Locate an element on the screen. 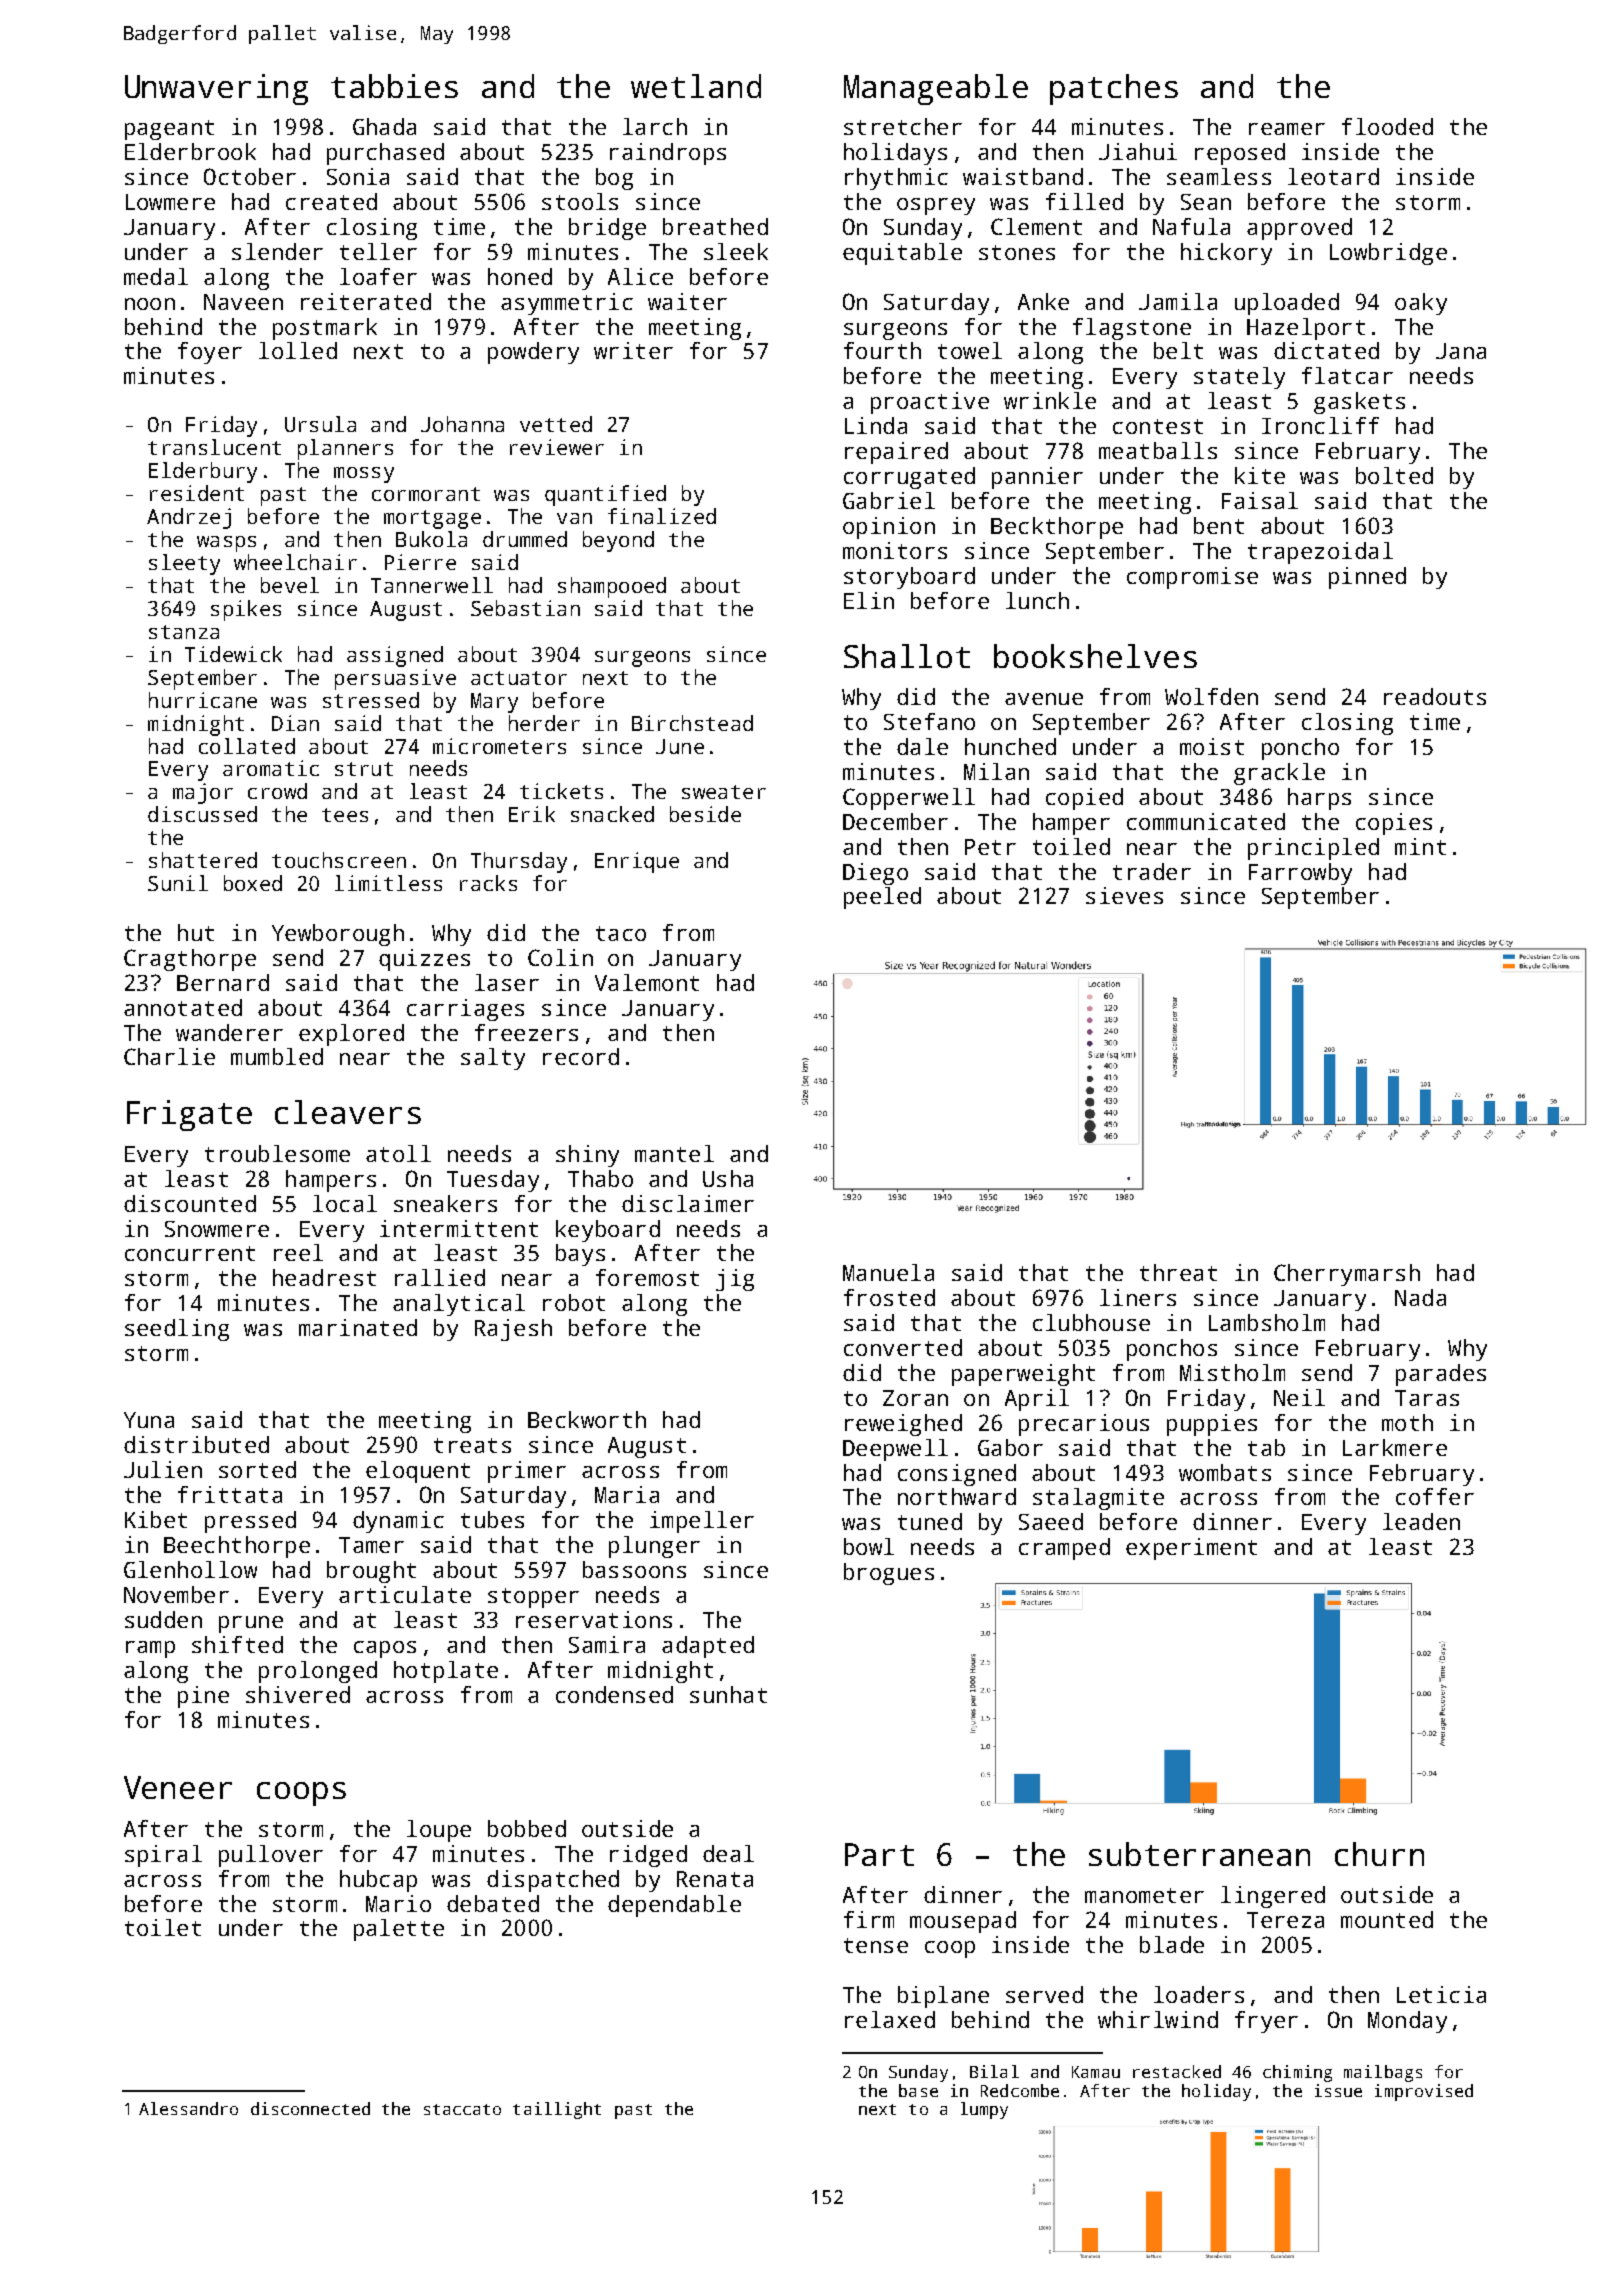 This screenshot has height=2292, width=1620. wetland is located at coordinates (696, 86).
